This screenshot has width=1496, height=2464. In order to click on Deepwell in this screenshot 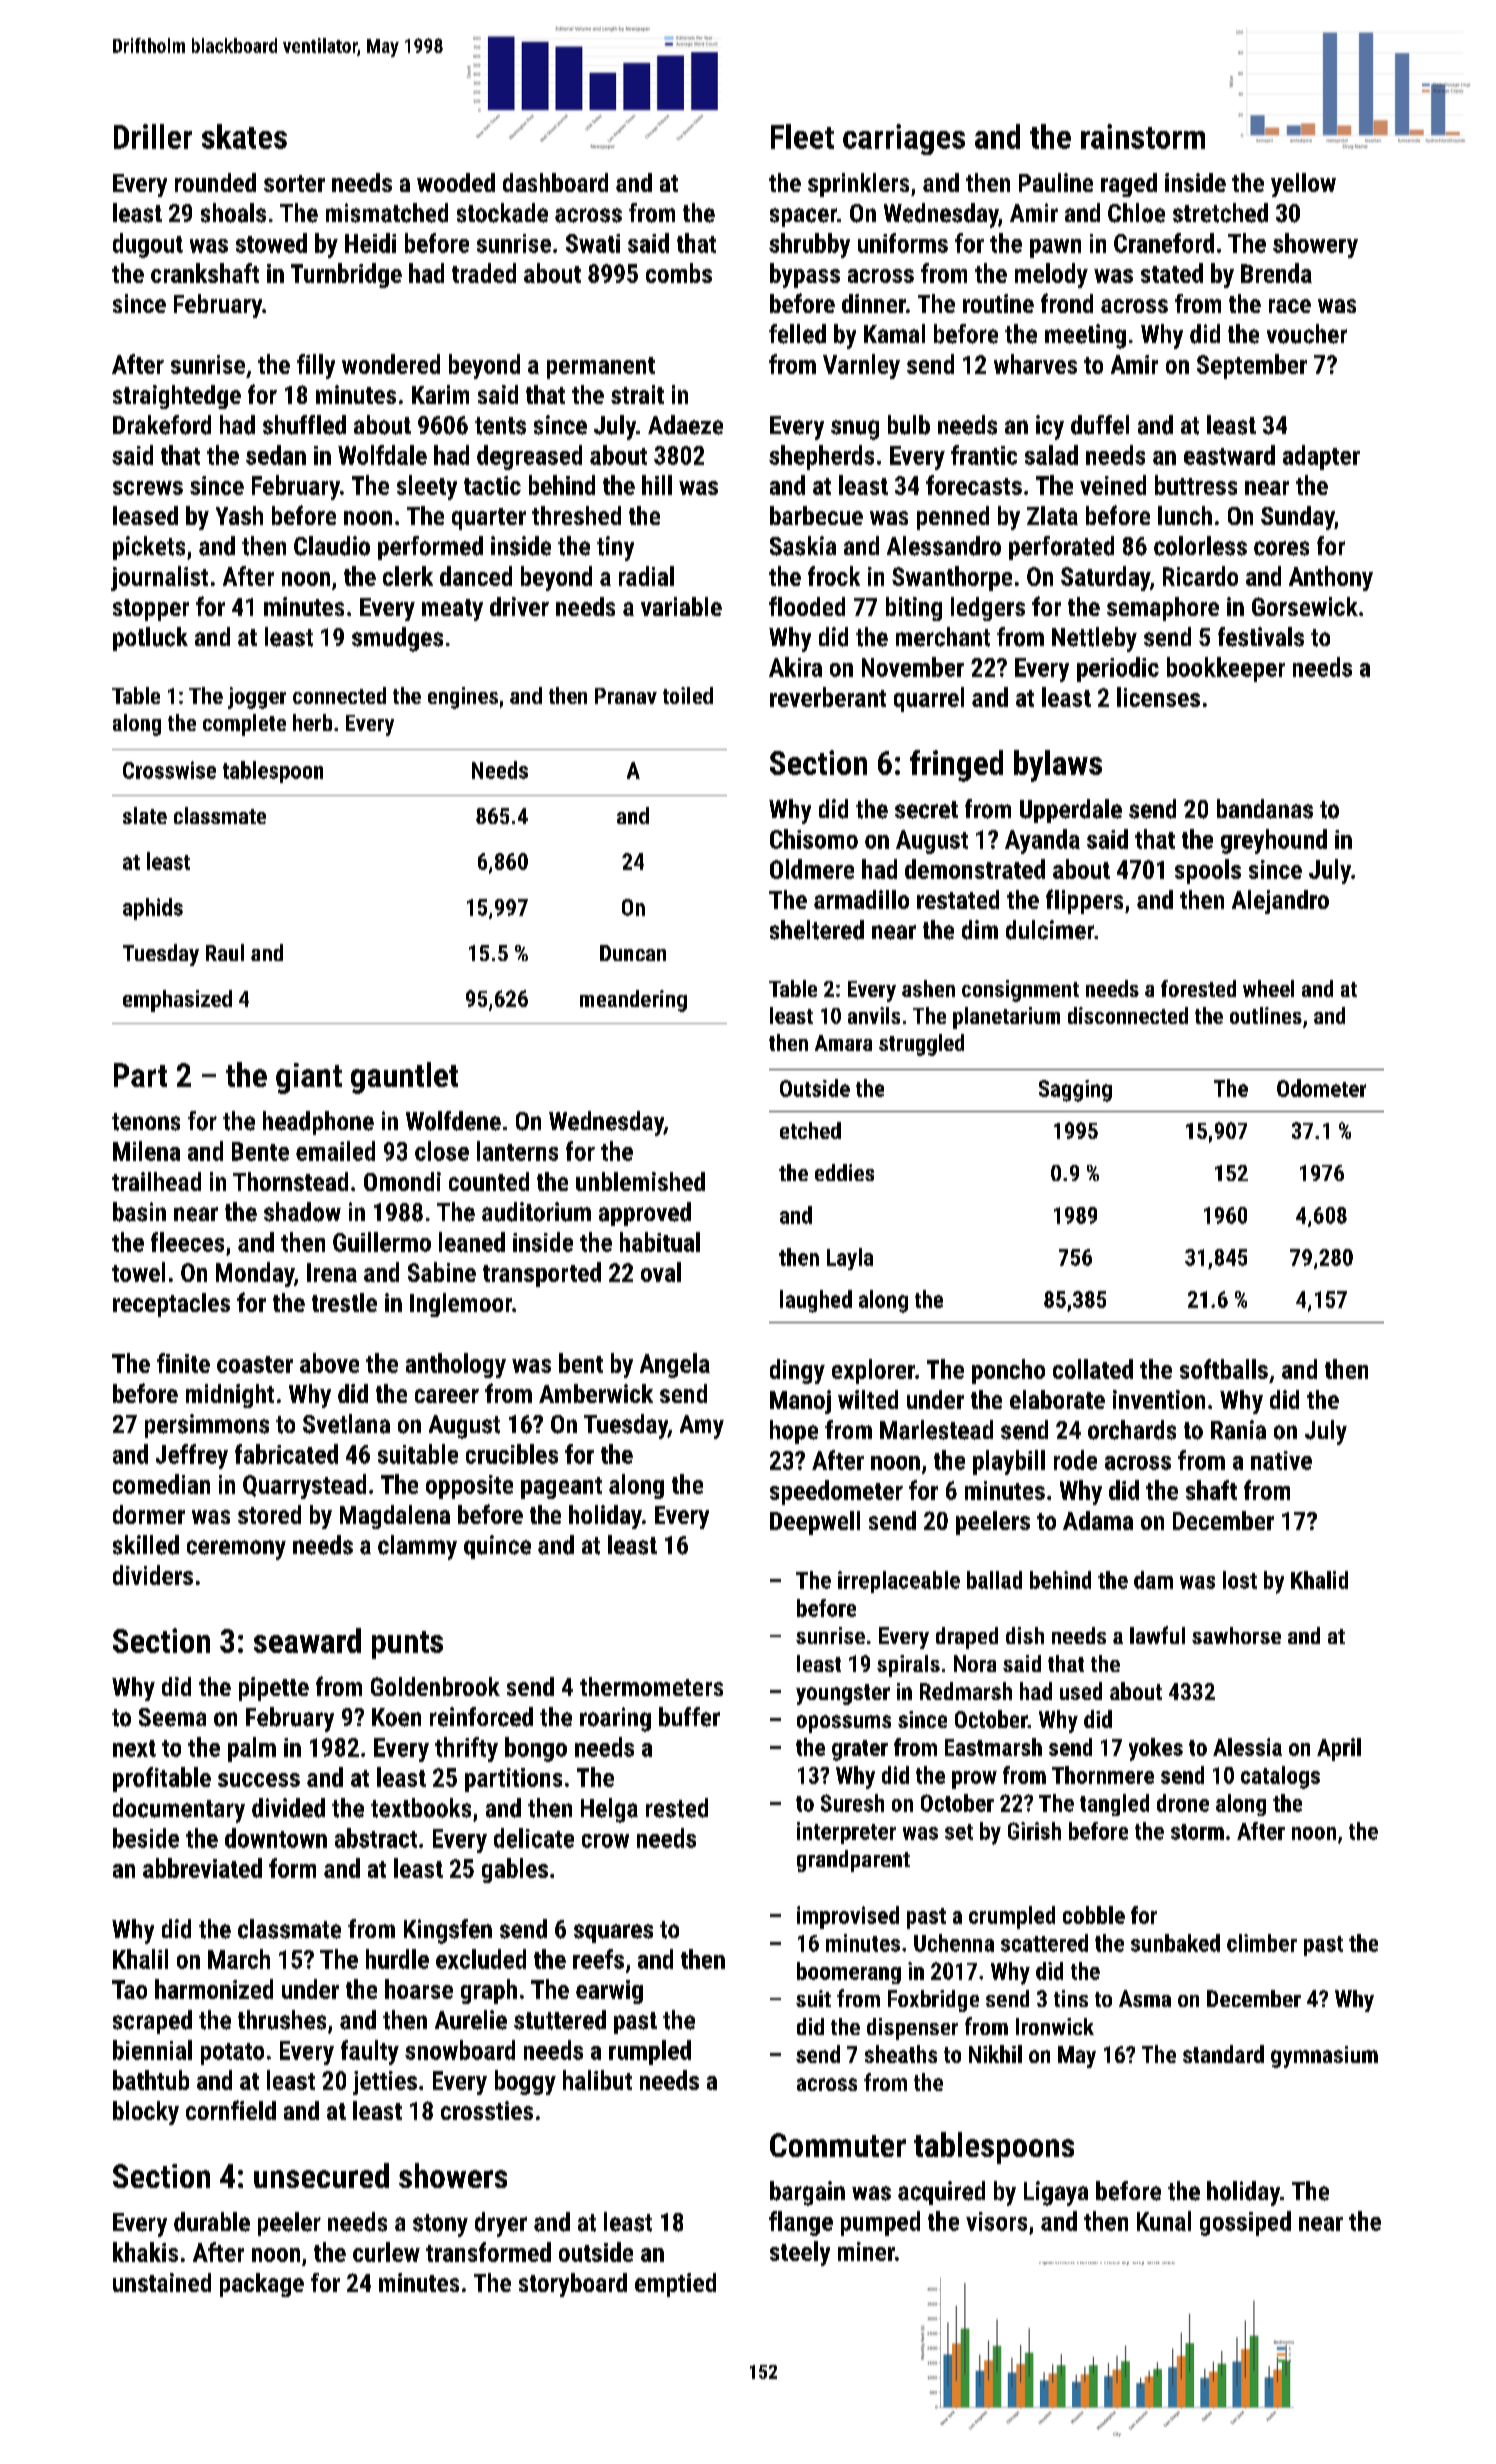, I will do `click(815, 1523)`.
